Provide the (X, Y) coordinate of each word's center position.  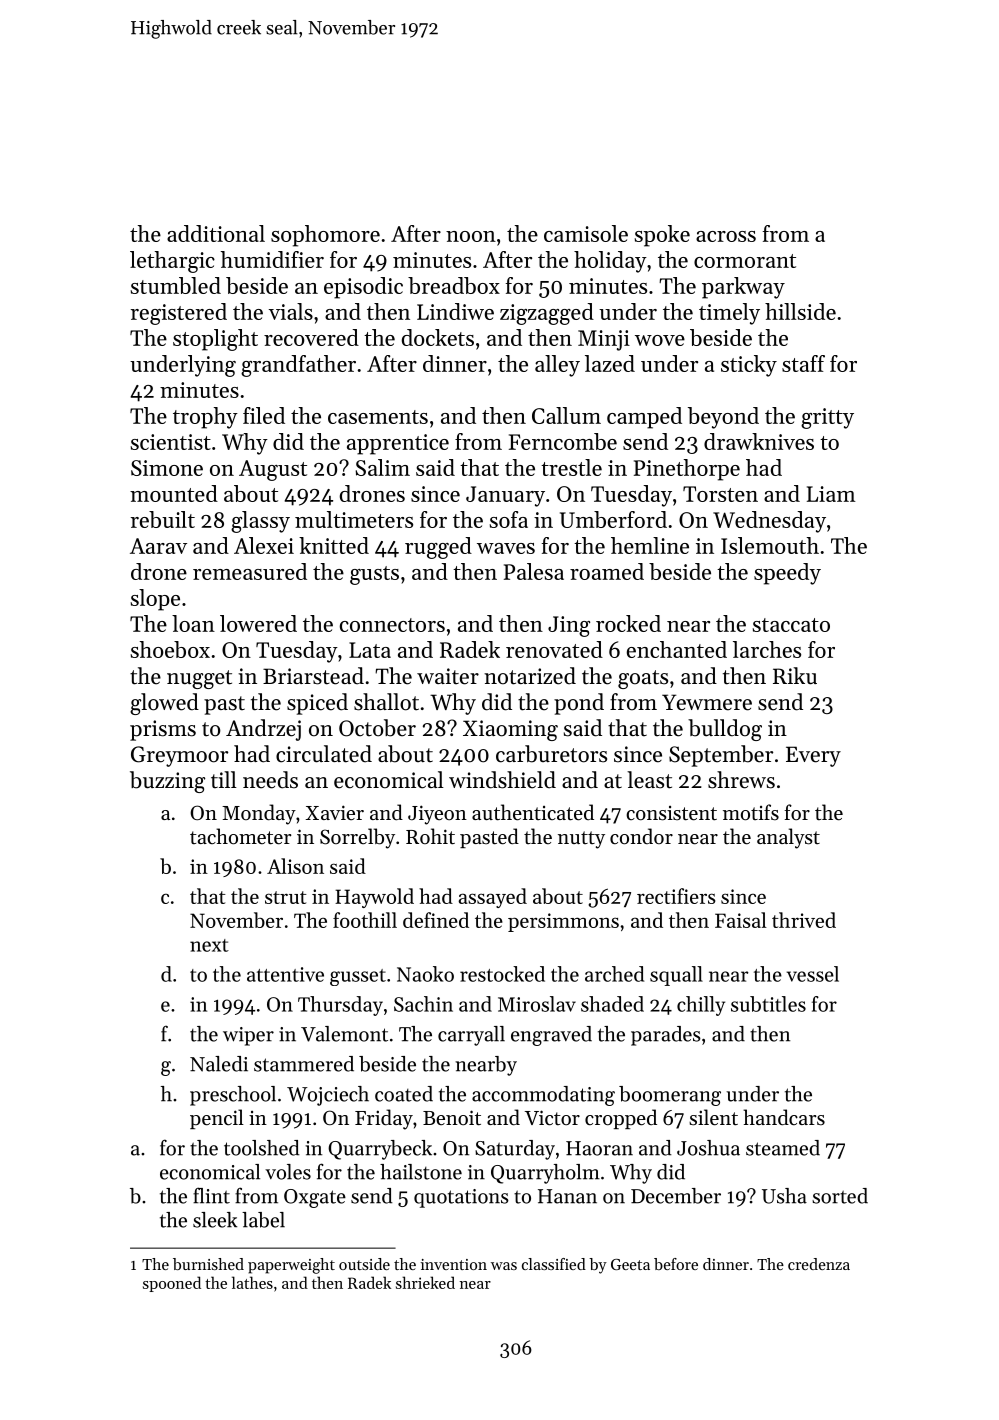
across (726, 236)
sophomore (325, 236)
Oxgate (315, 1198)
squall (676, 976)
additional (216, 233)
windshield (502, 780)
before (676, 1264)
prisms (163, 730)
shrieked (425, 1282)
